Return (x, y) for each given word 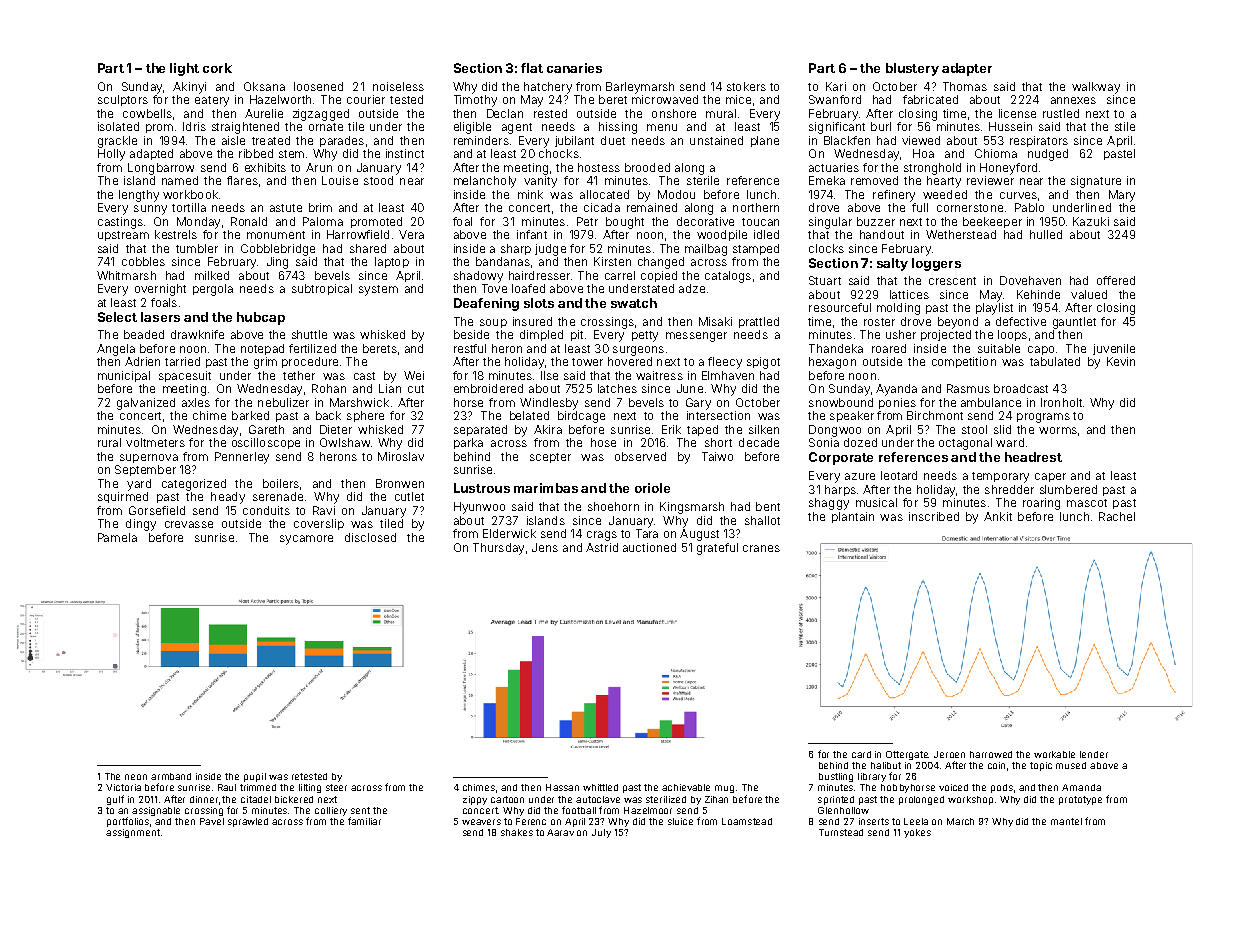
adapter (967, 69)
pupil (255, 777)
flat (532, 68)
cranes (761, 548)
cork (217, 68)
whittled (600, 787)
